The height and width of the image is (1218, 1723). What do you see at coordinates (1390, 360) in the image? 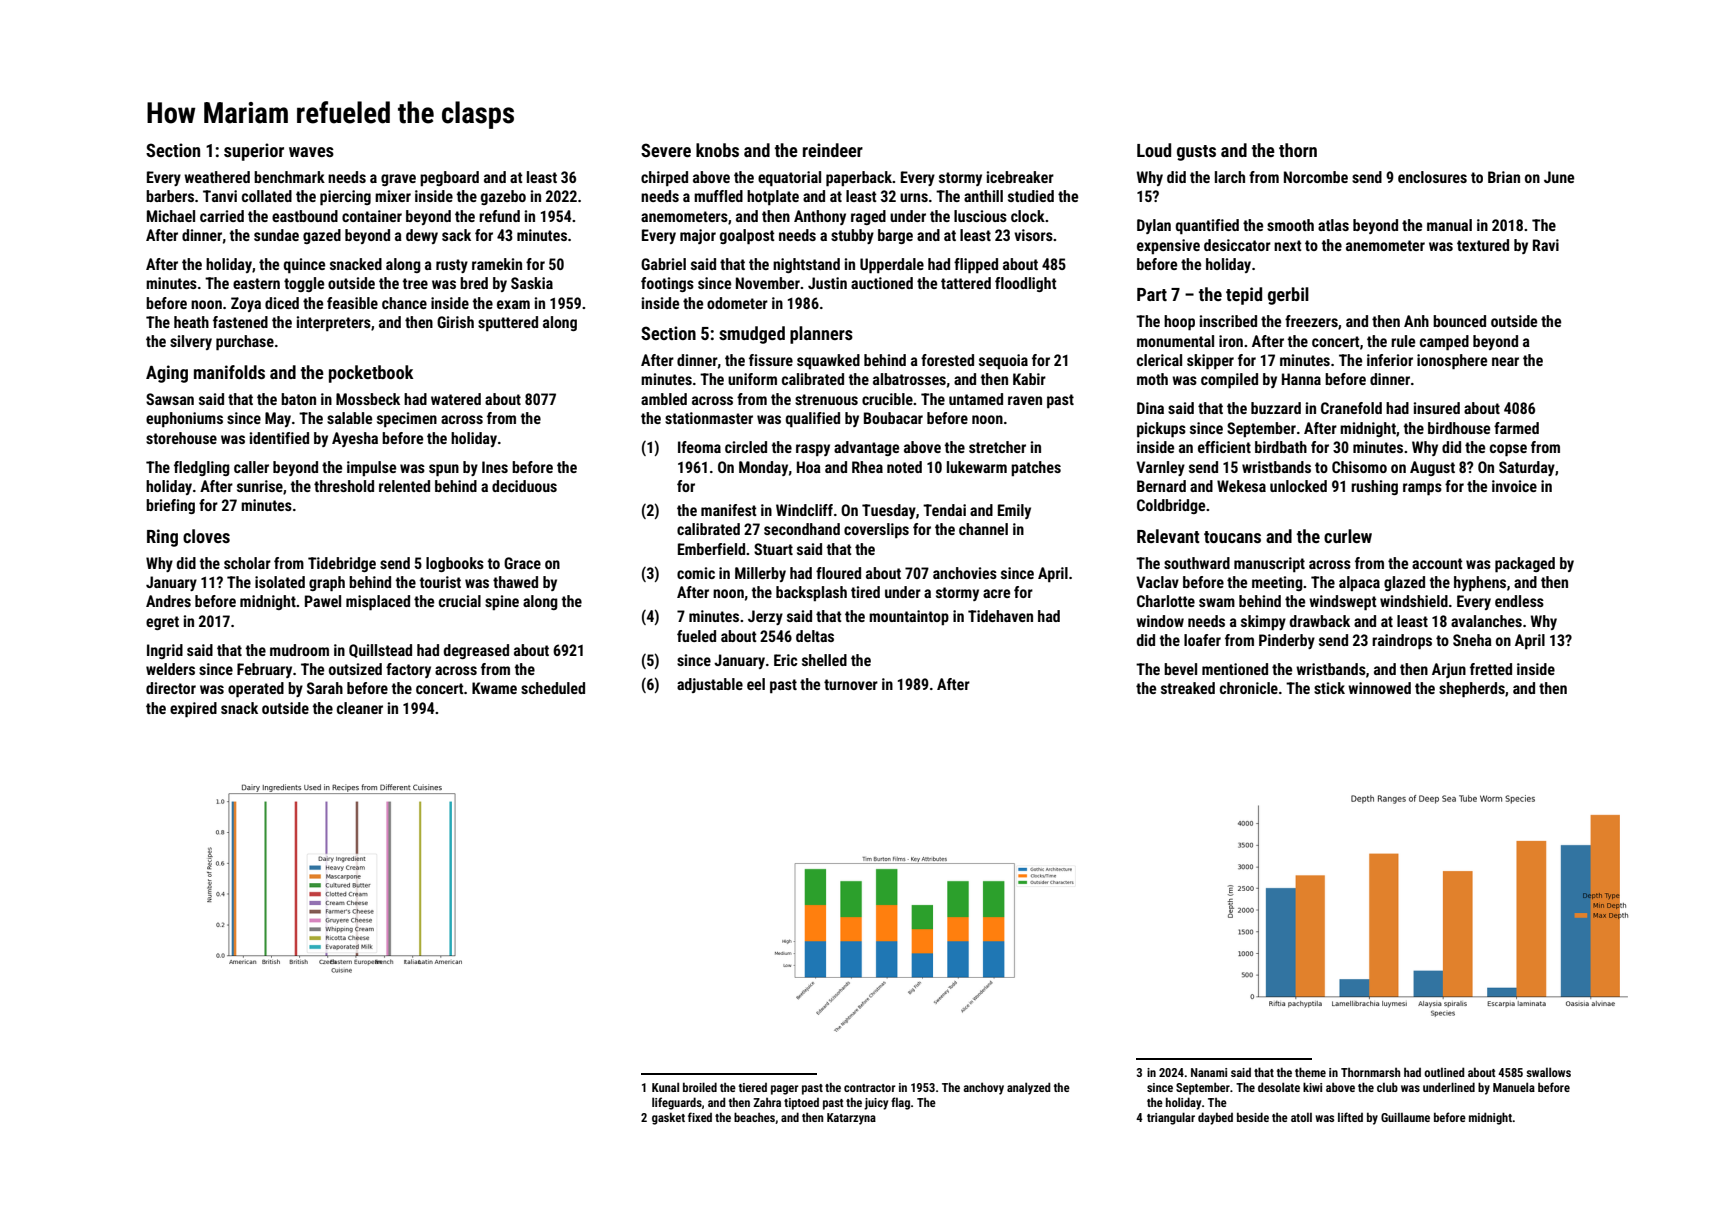
I see `inferior` at bounding box center [1390, 360].
